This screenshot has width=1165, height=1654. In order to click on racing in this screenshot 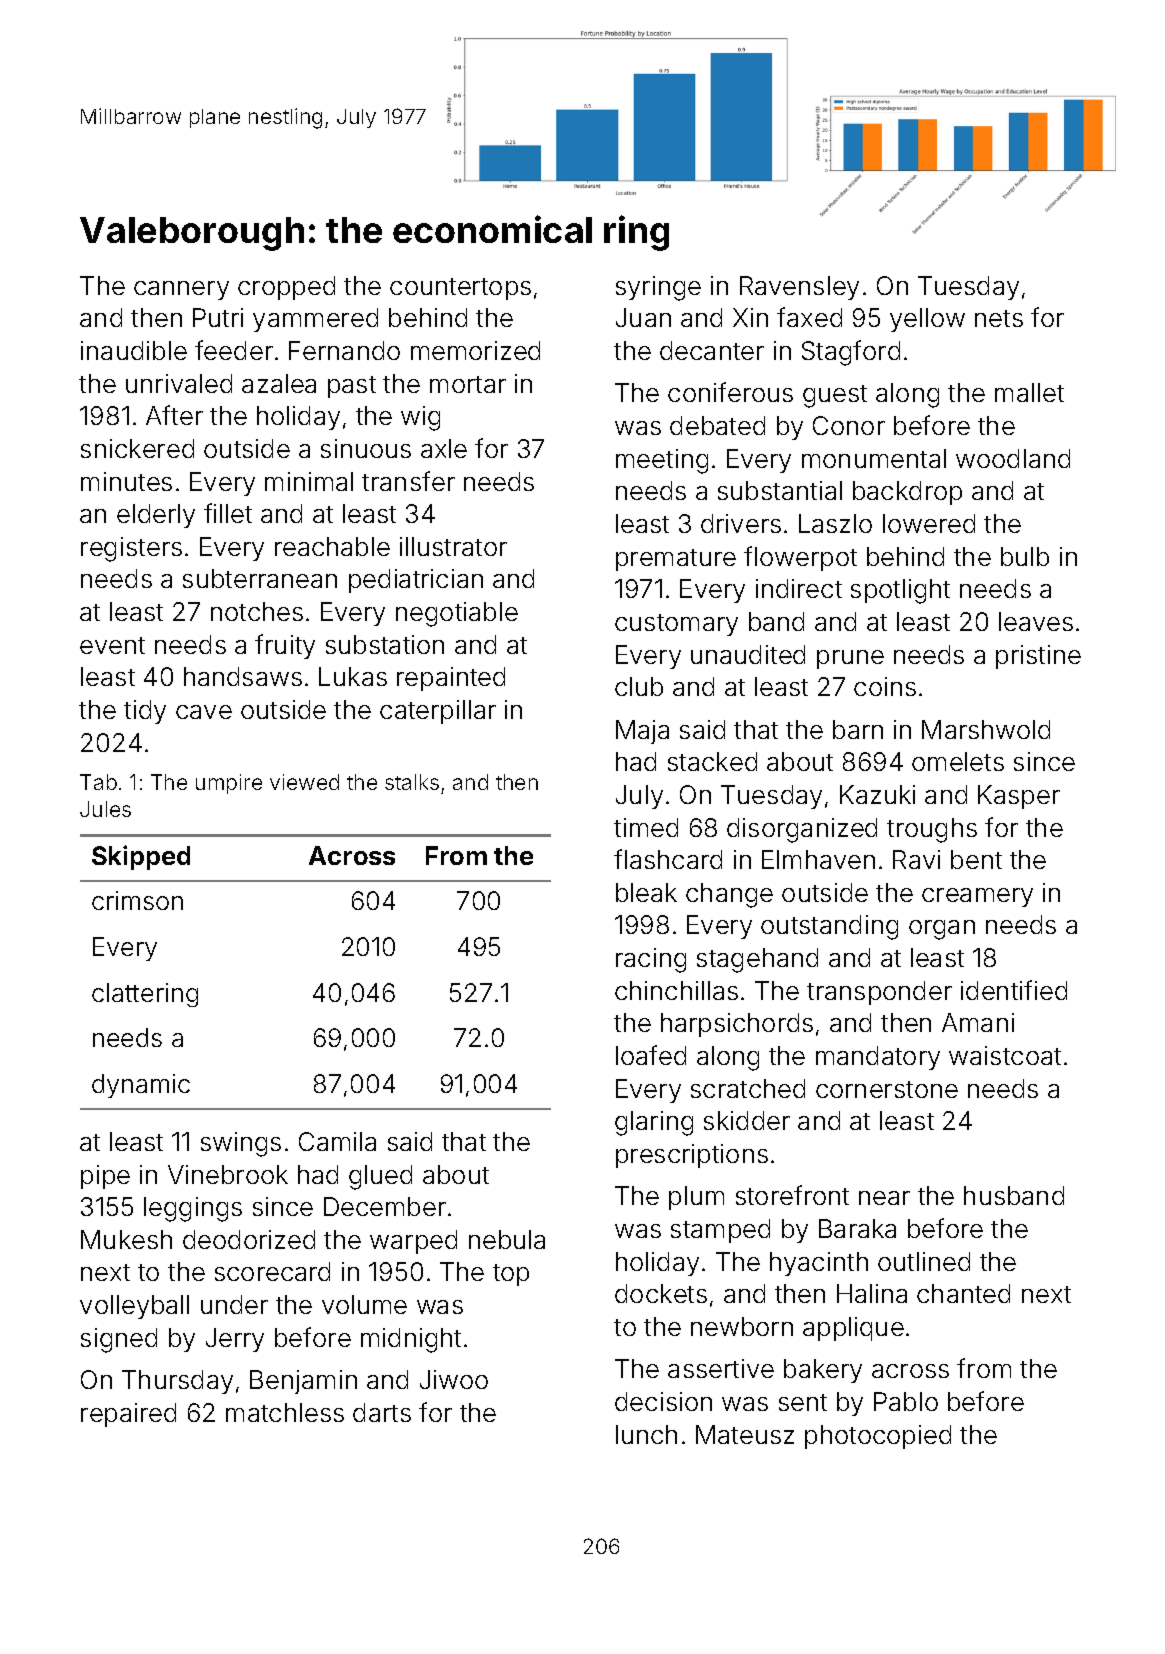, I will do `click(651, 960)`.
